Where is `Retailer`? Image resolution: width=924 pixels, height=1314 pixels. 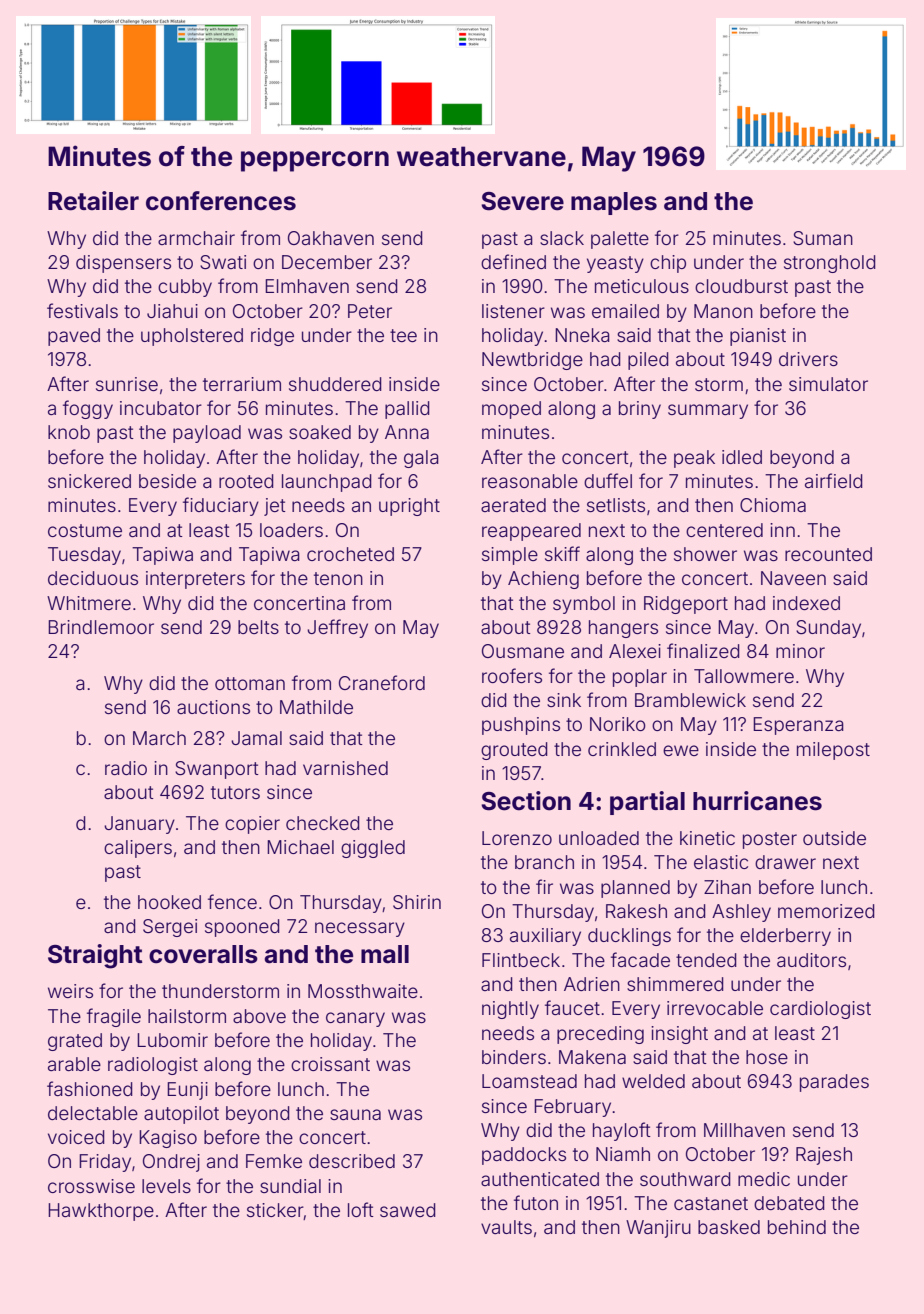 Retailer is located at coordinates (93, 201).
